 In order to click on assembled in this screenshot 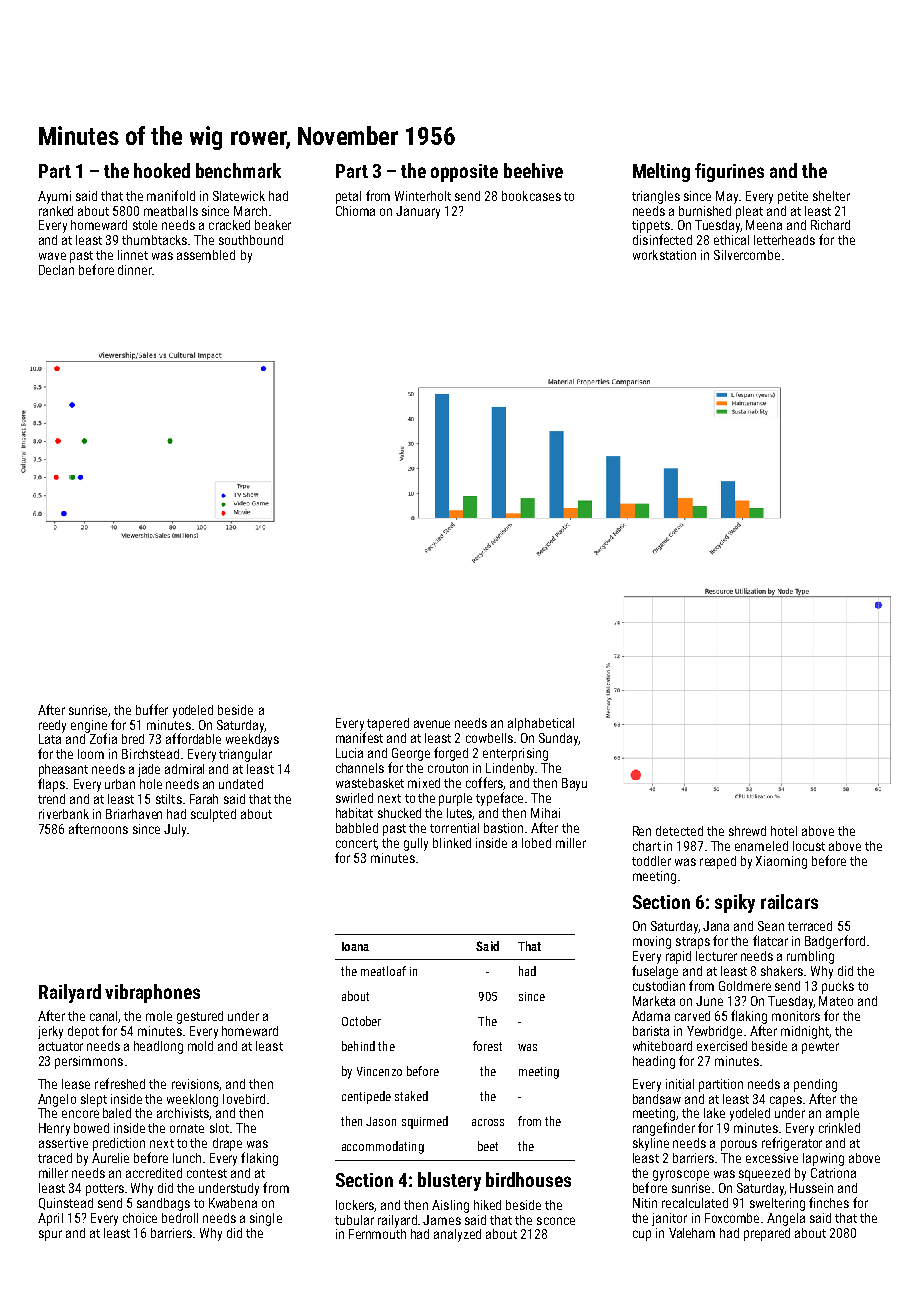, I will do `click(206, 255)`.
